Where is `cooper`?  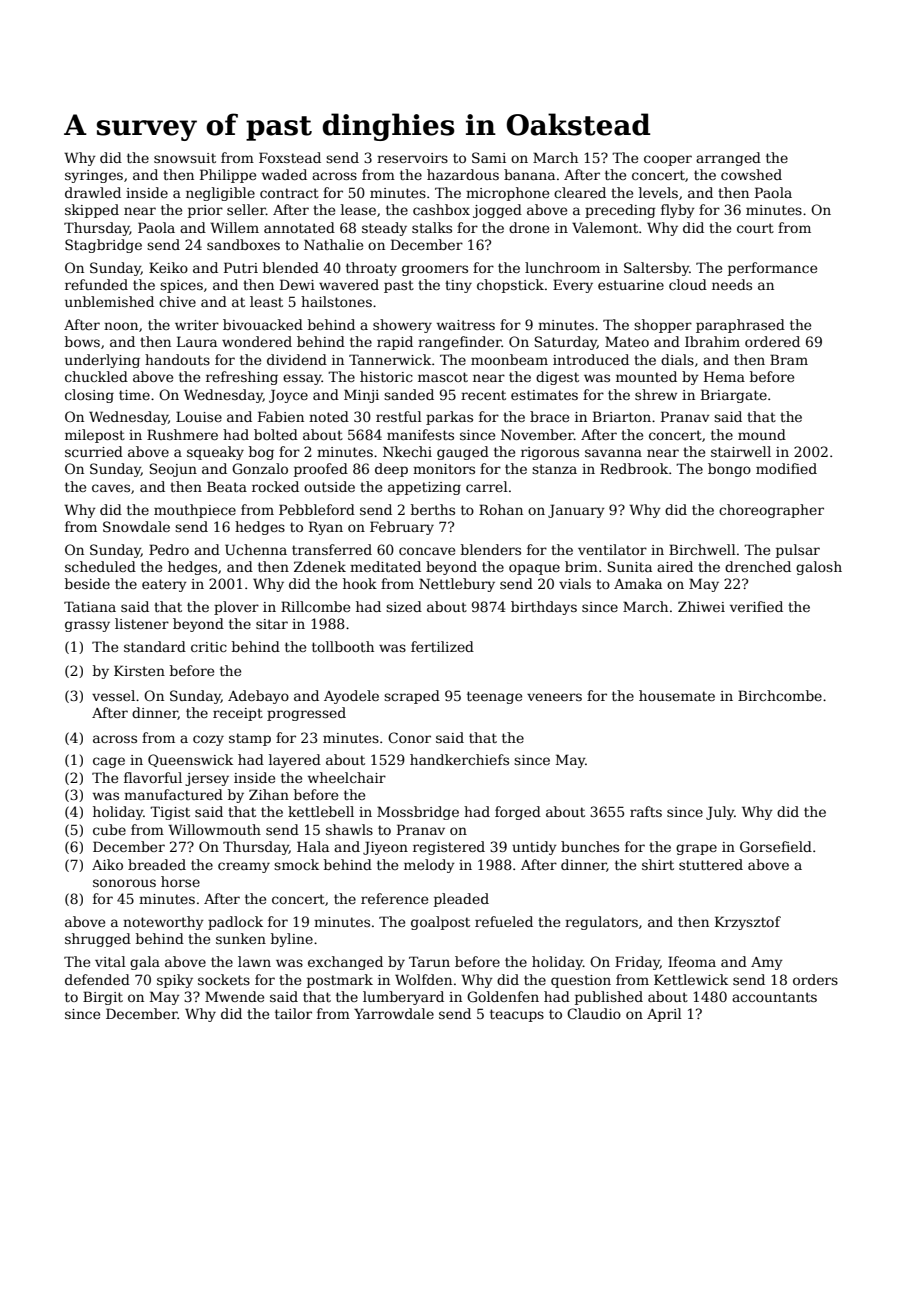
cooper is located at coordinates (668, 160).
